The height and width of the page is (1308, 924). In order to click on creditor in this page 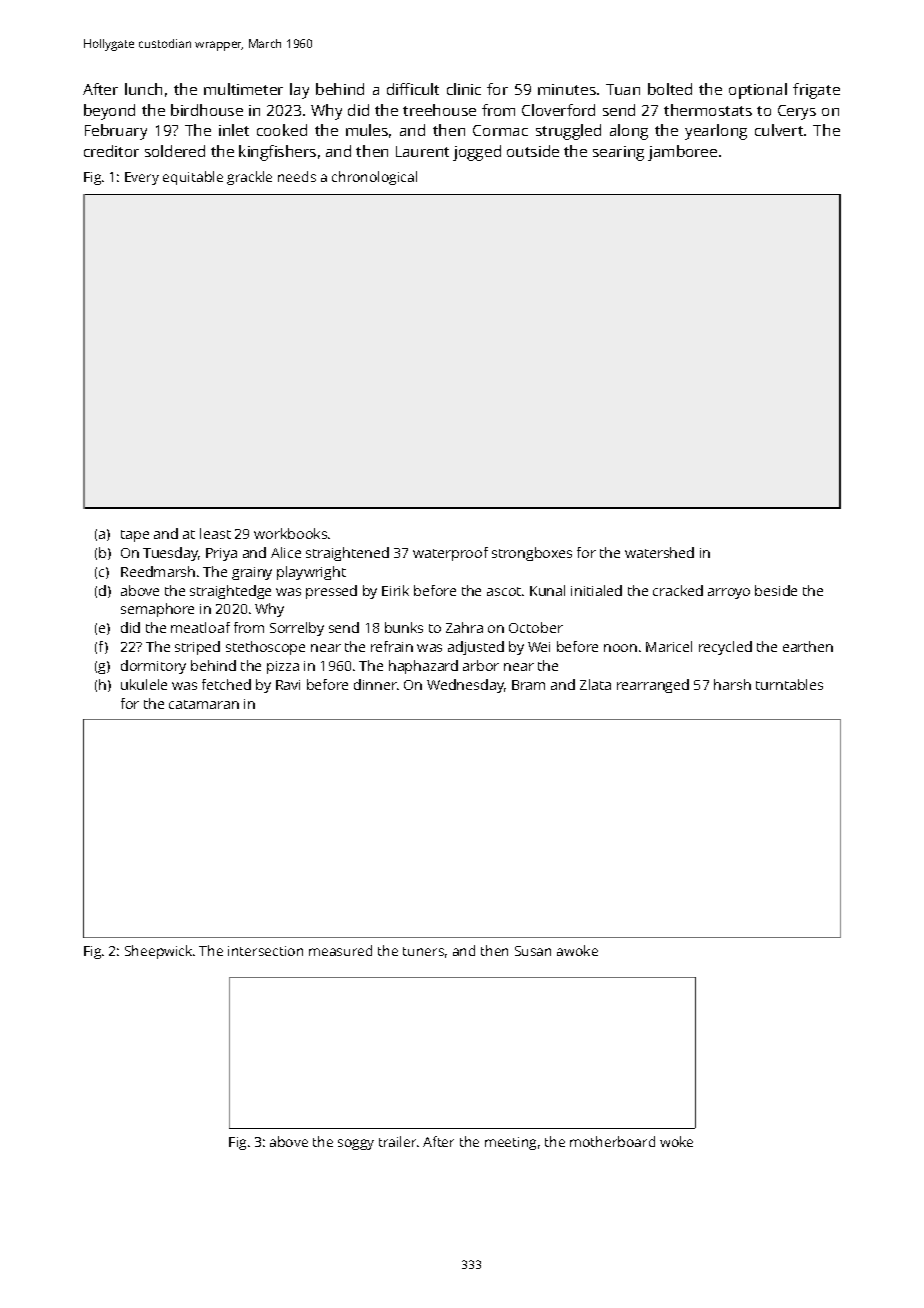, I will do `click(111, 151)`.
